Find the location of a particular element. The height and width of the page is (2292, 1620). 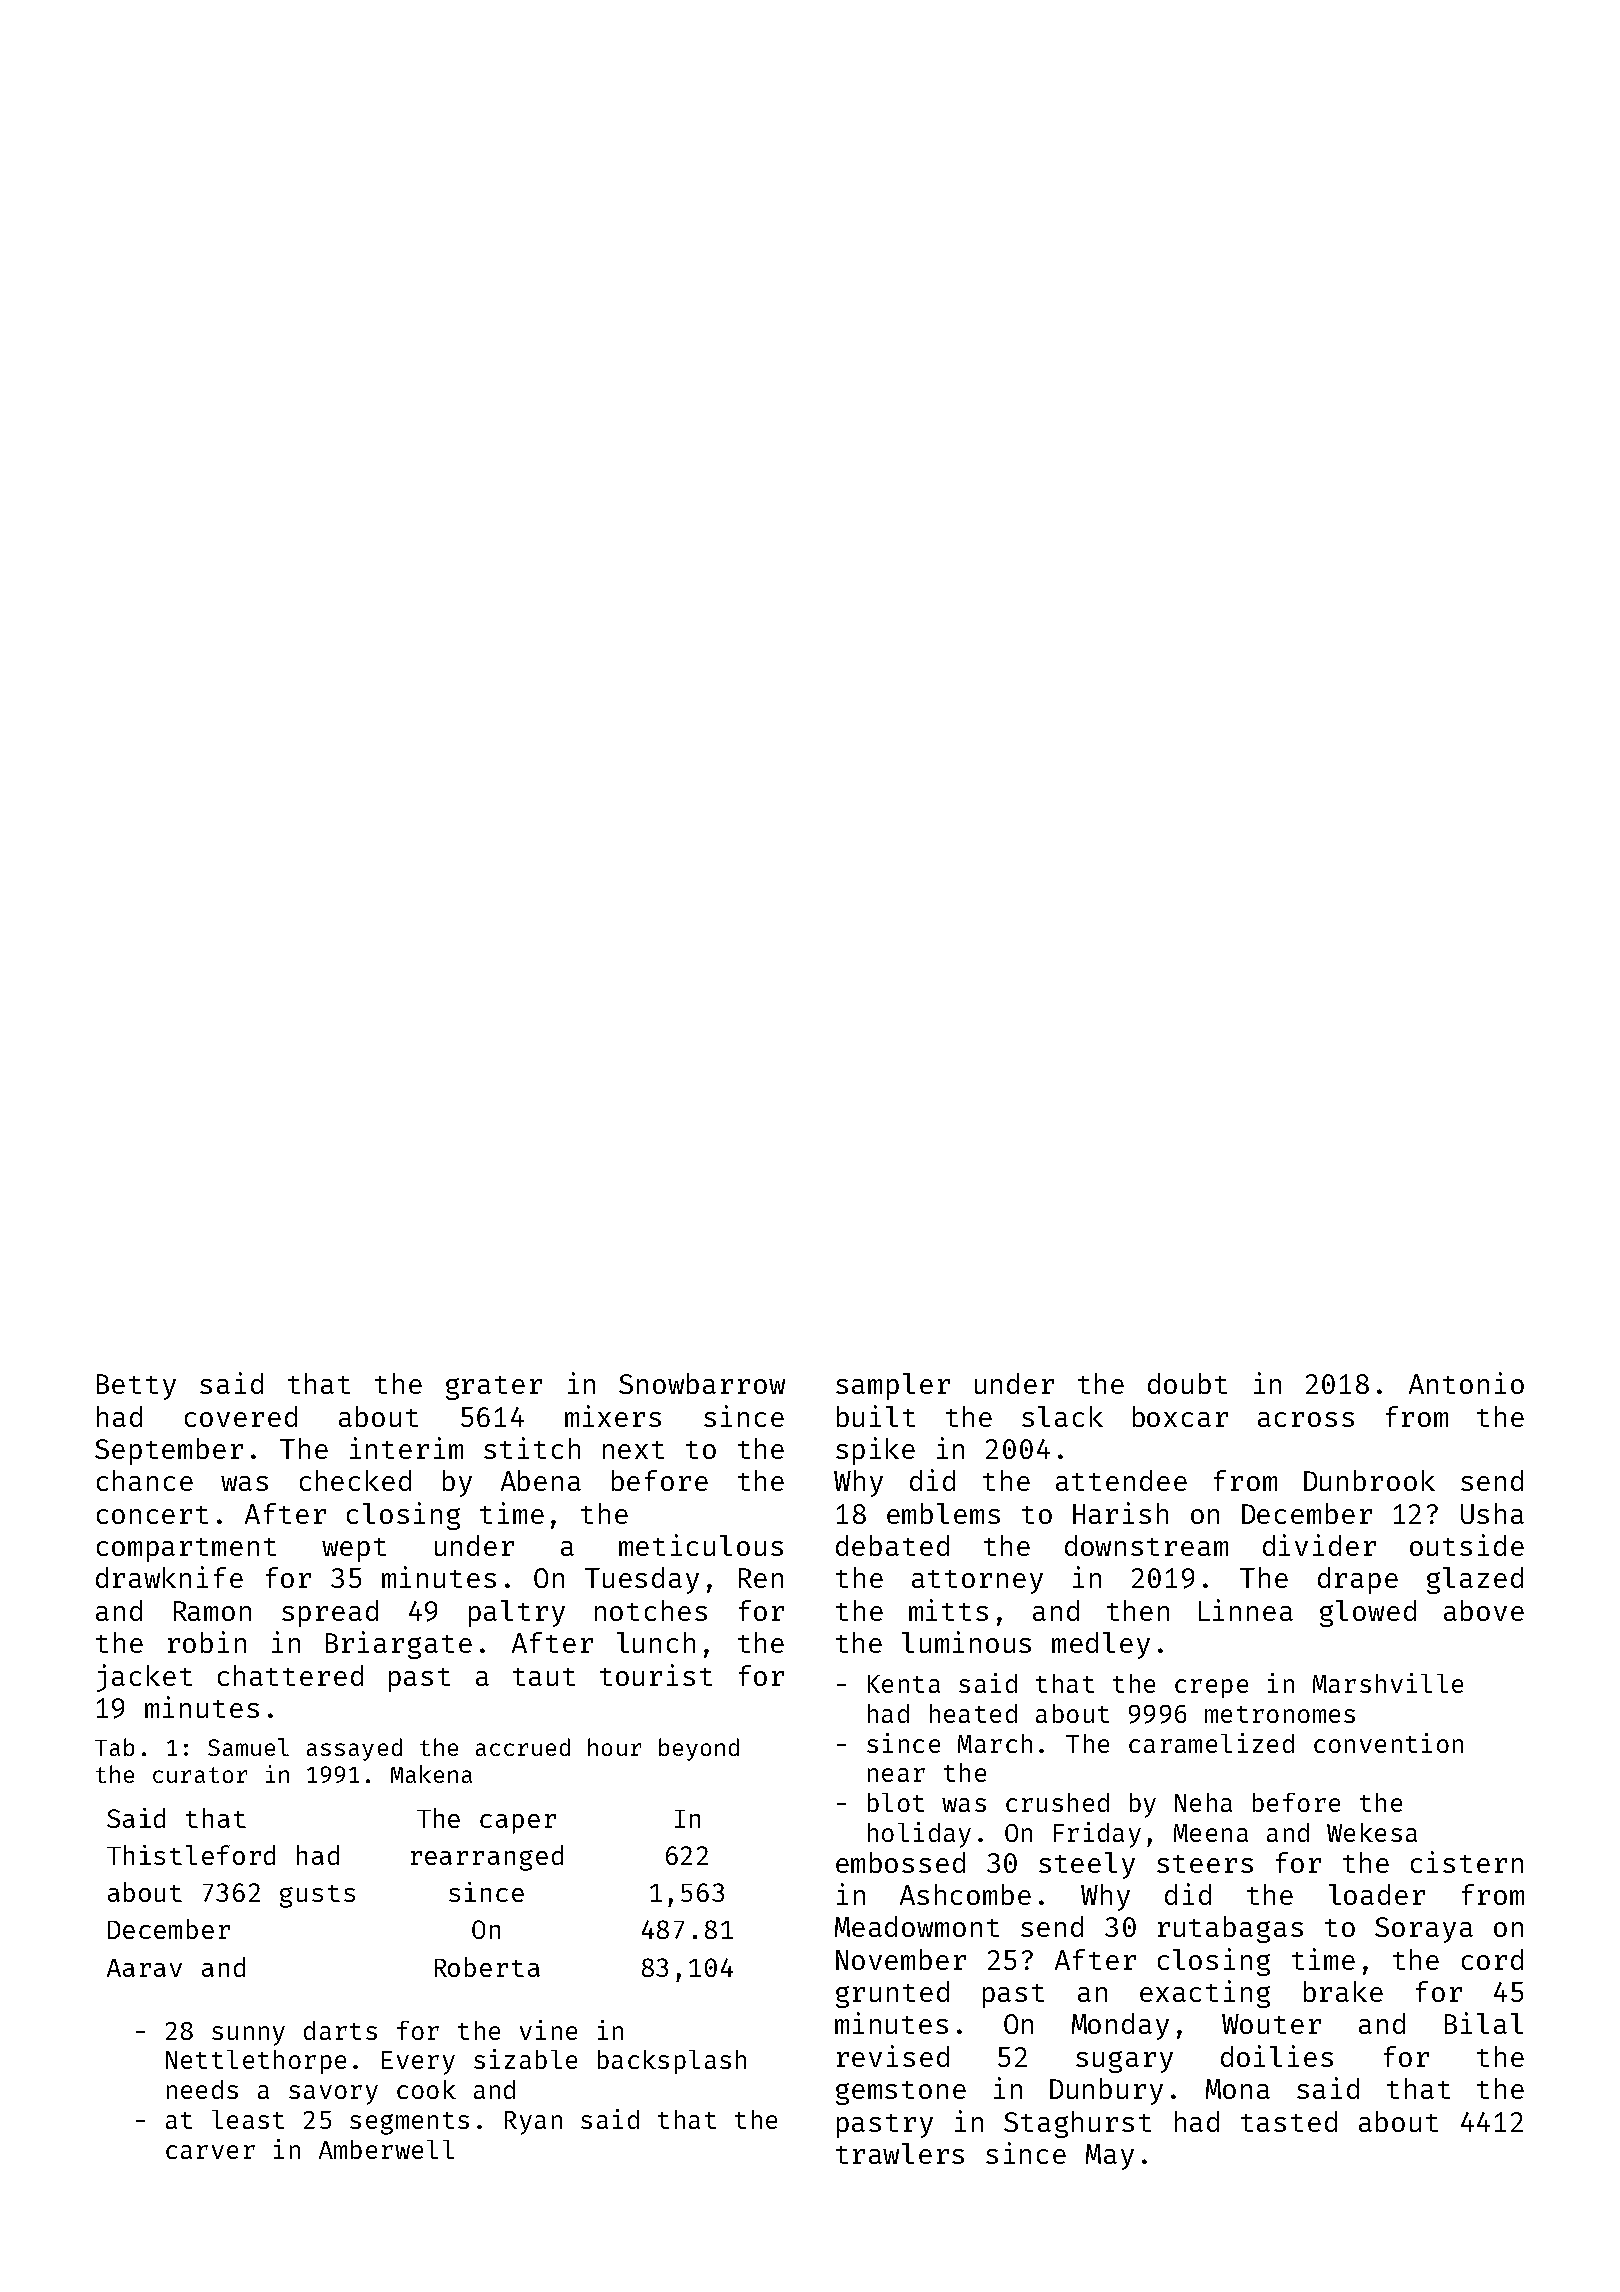

grater is located at coordinates (494, 1388).
